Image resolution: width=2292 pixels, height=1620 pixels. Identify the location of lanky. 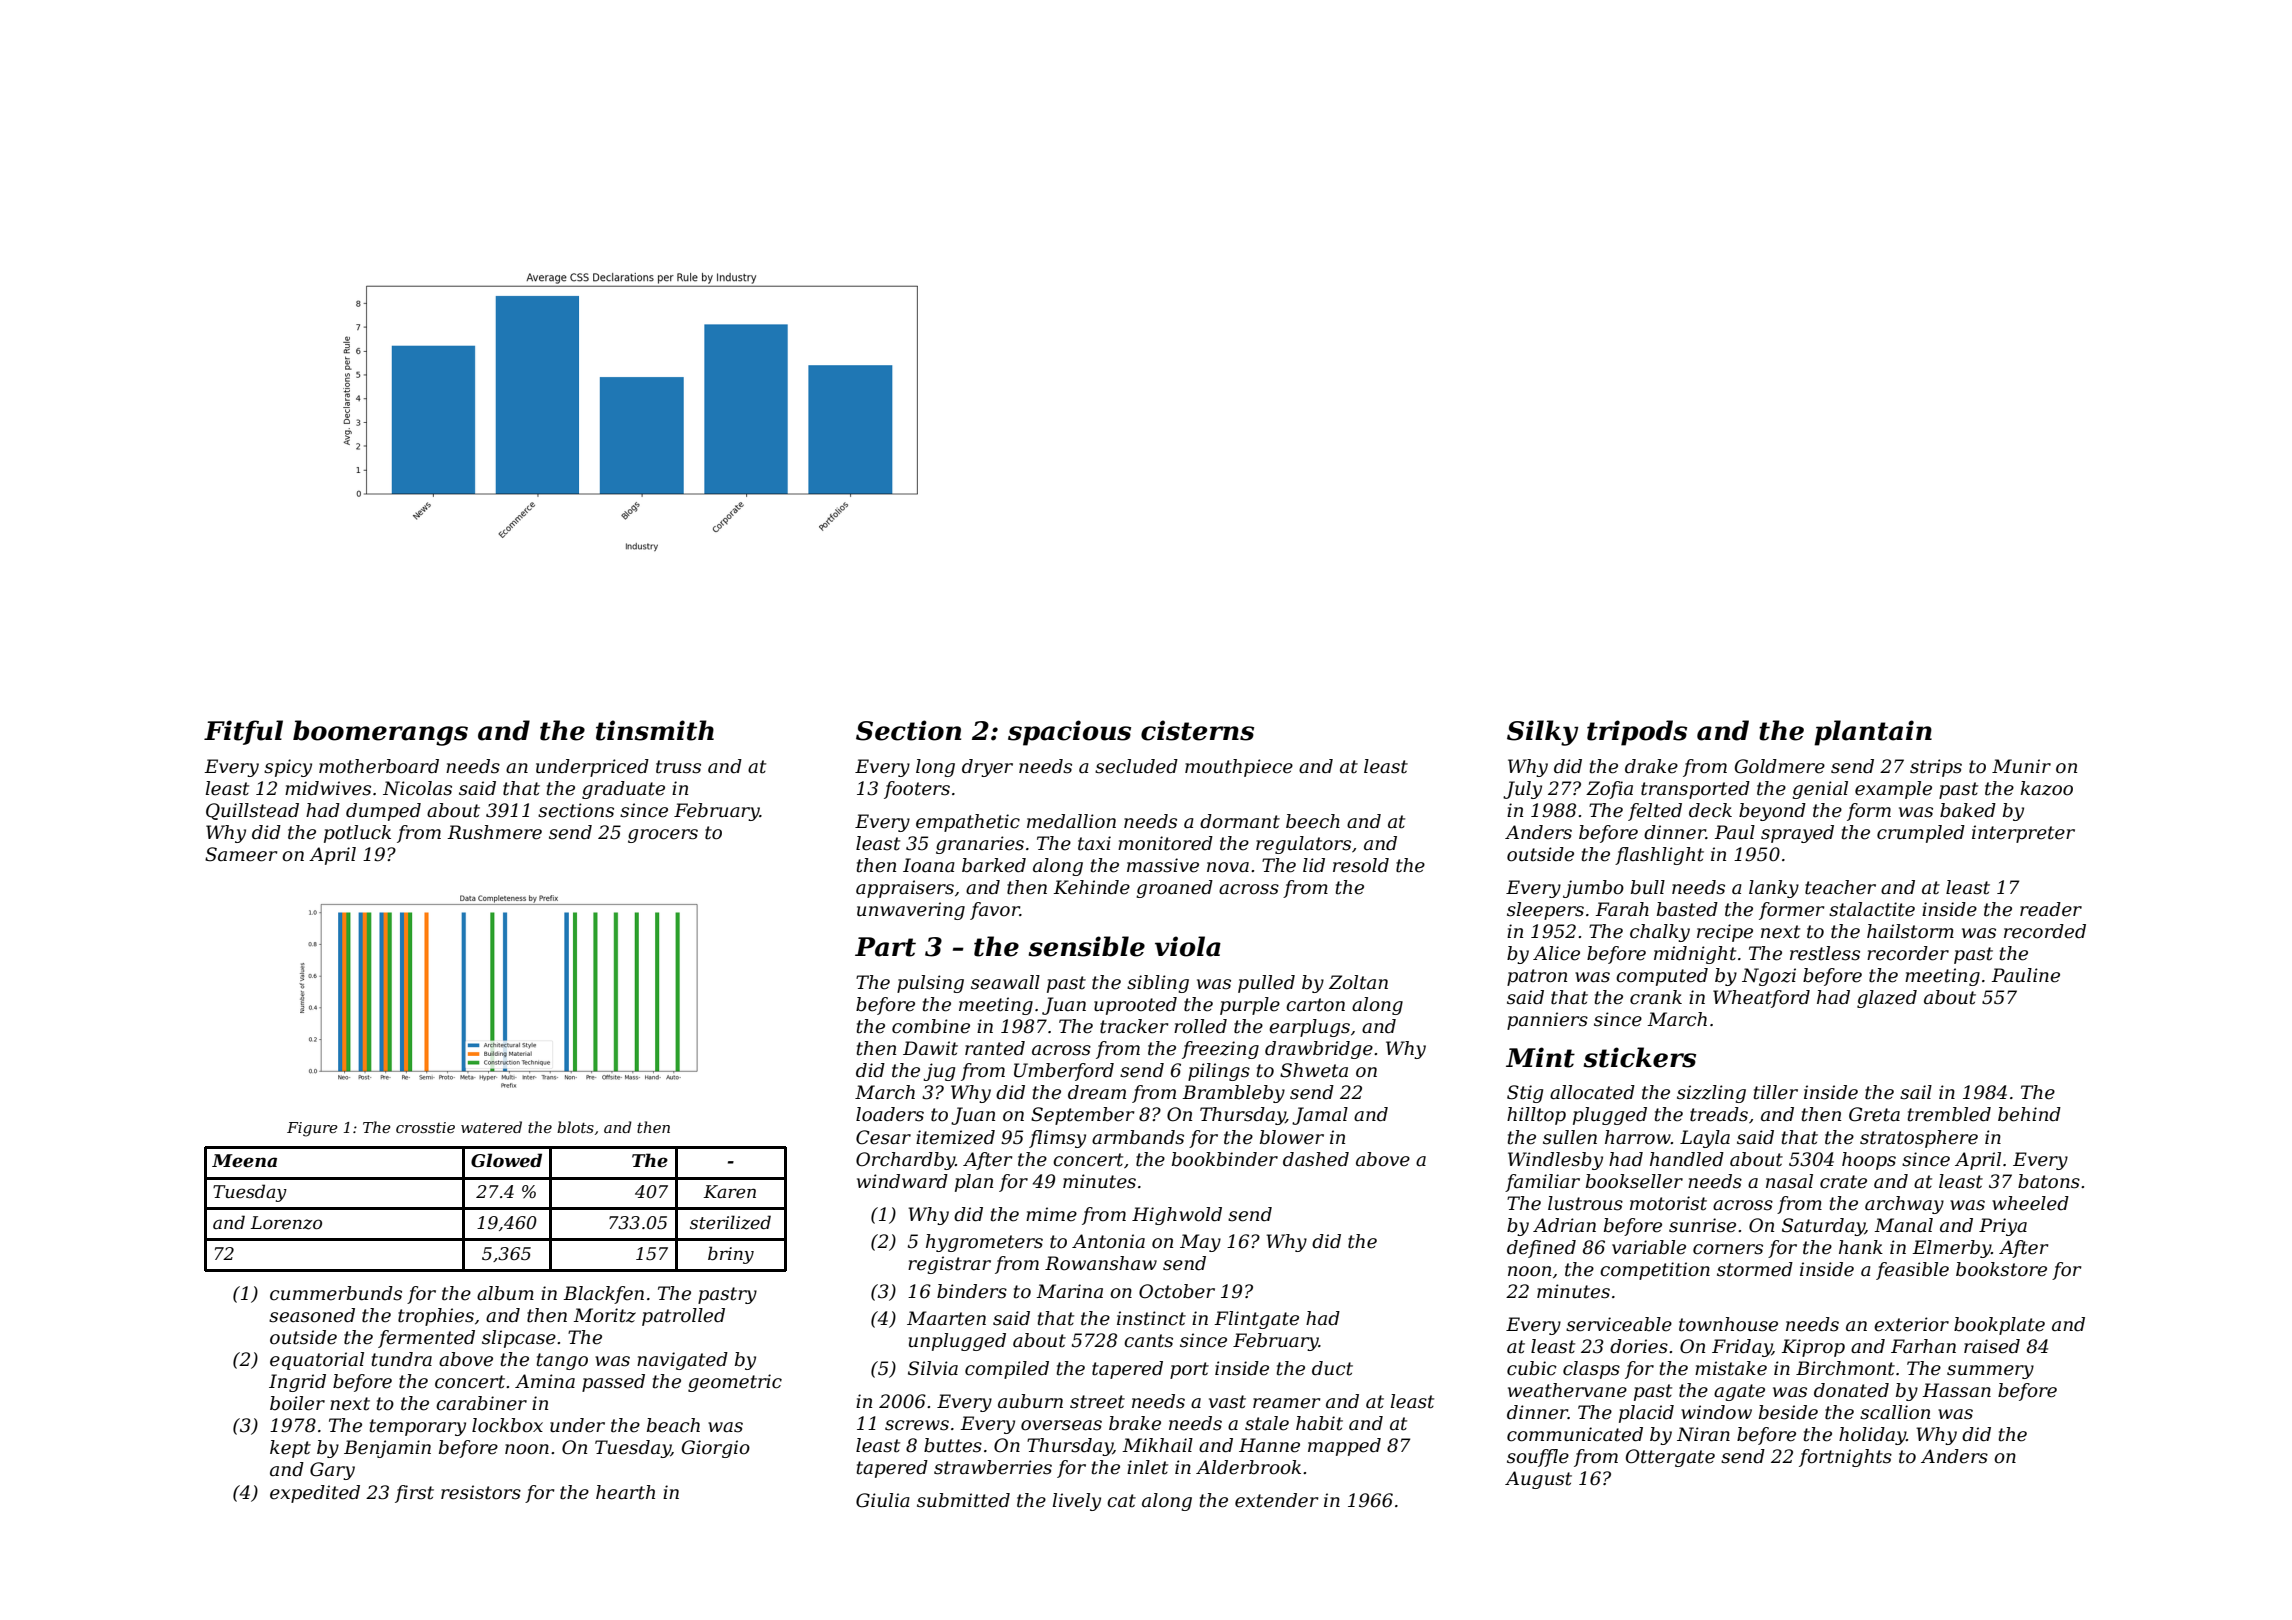
(1774, 889).
